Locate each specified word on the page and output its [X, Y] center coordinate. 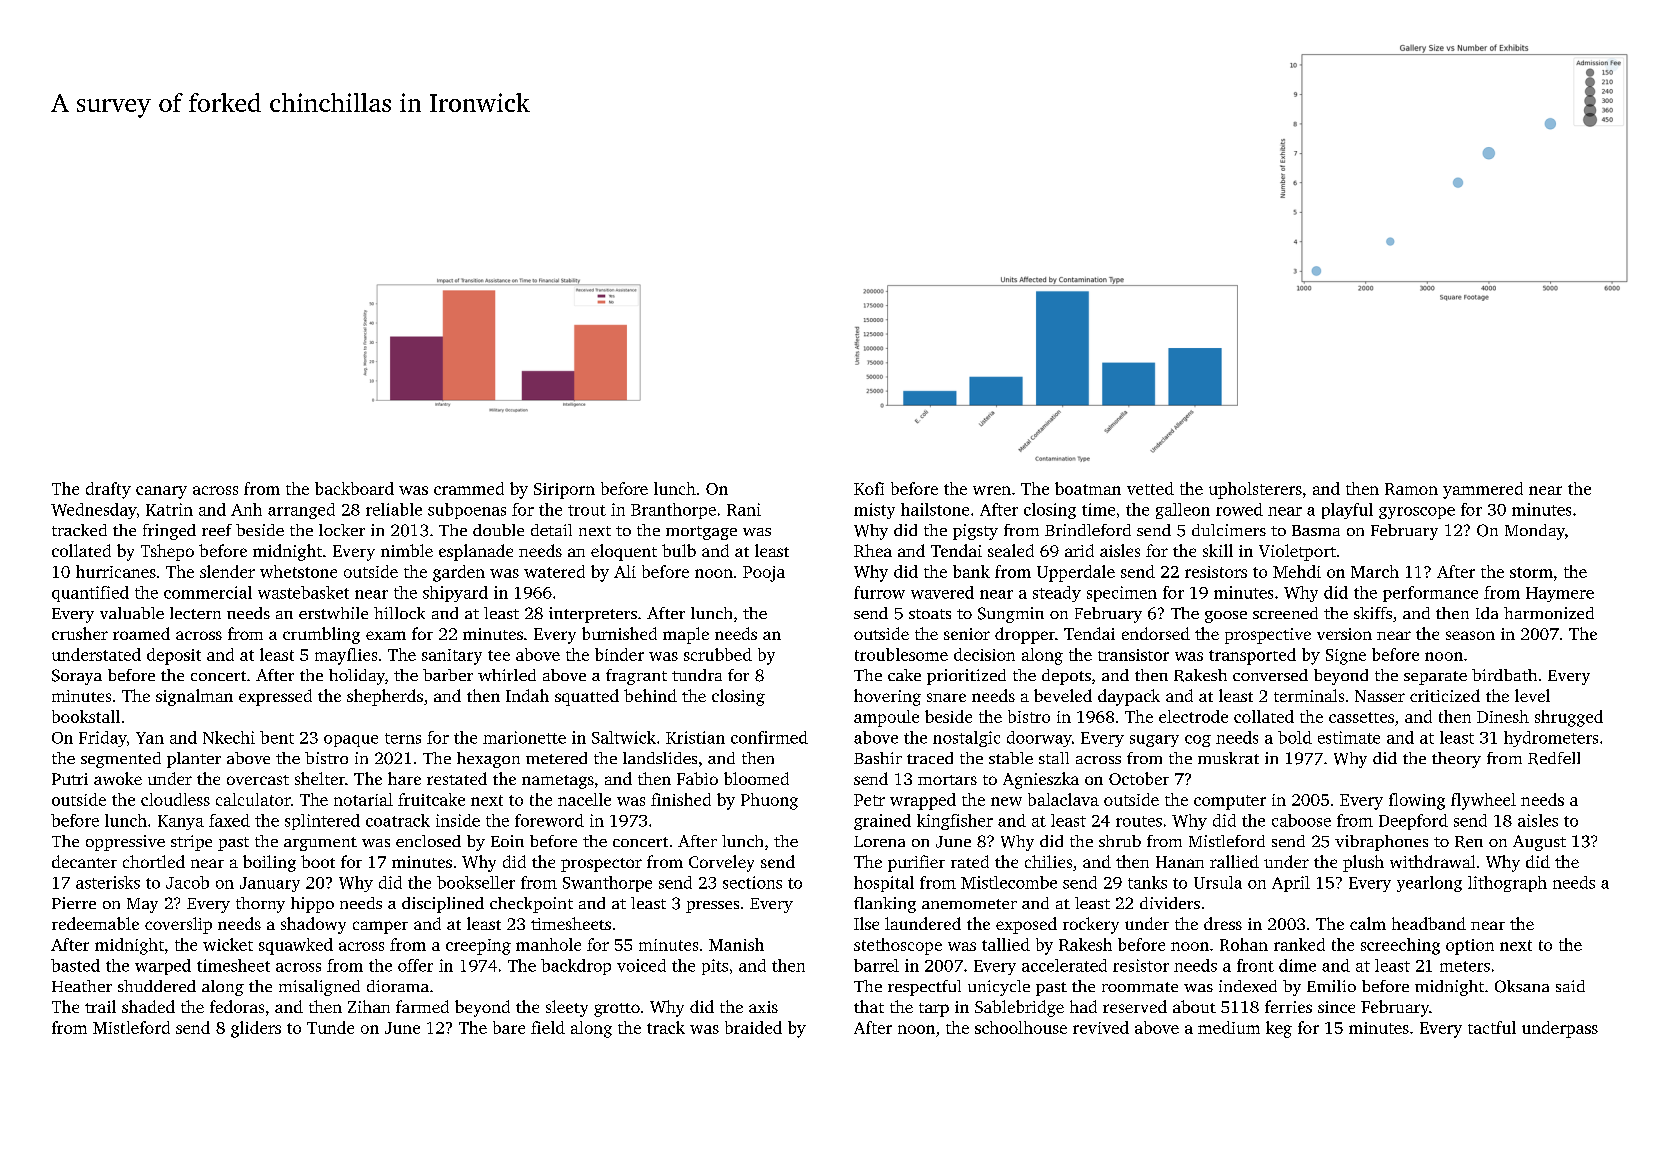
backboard [354, 488]
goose [1226, 617]
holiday [357, 677]
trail [100, 1006]
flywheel [1483, 801]
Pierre [74, 903]
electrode [1193, 716]
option [1470, 947]
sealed [1011, 550]
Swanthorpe [607, 884]
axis [763, 1007]
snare [946, 697]
